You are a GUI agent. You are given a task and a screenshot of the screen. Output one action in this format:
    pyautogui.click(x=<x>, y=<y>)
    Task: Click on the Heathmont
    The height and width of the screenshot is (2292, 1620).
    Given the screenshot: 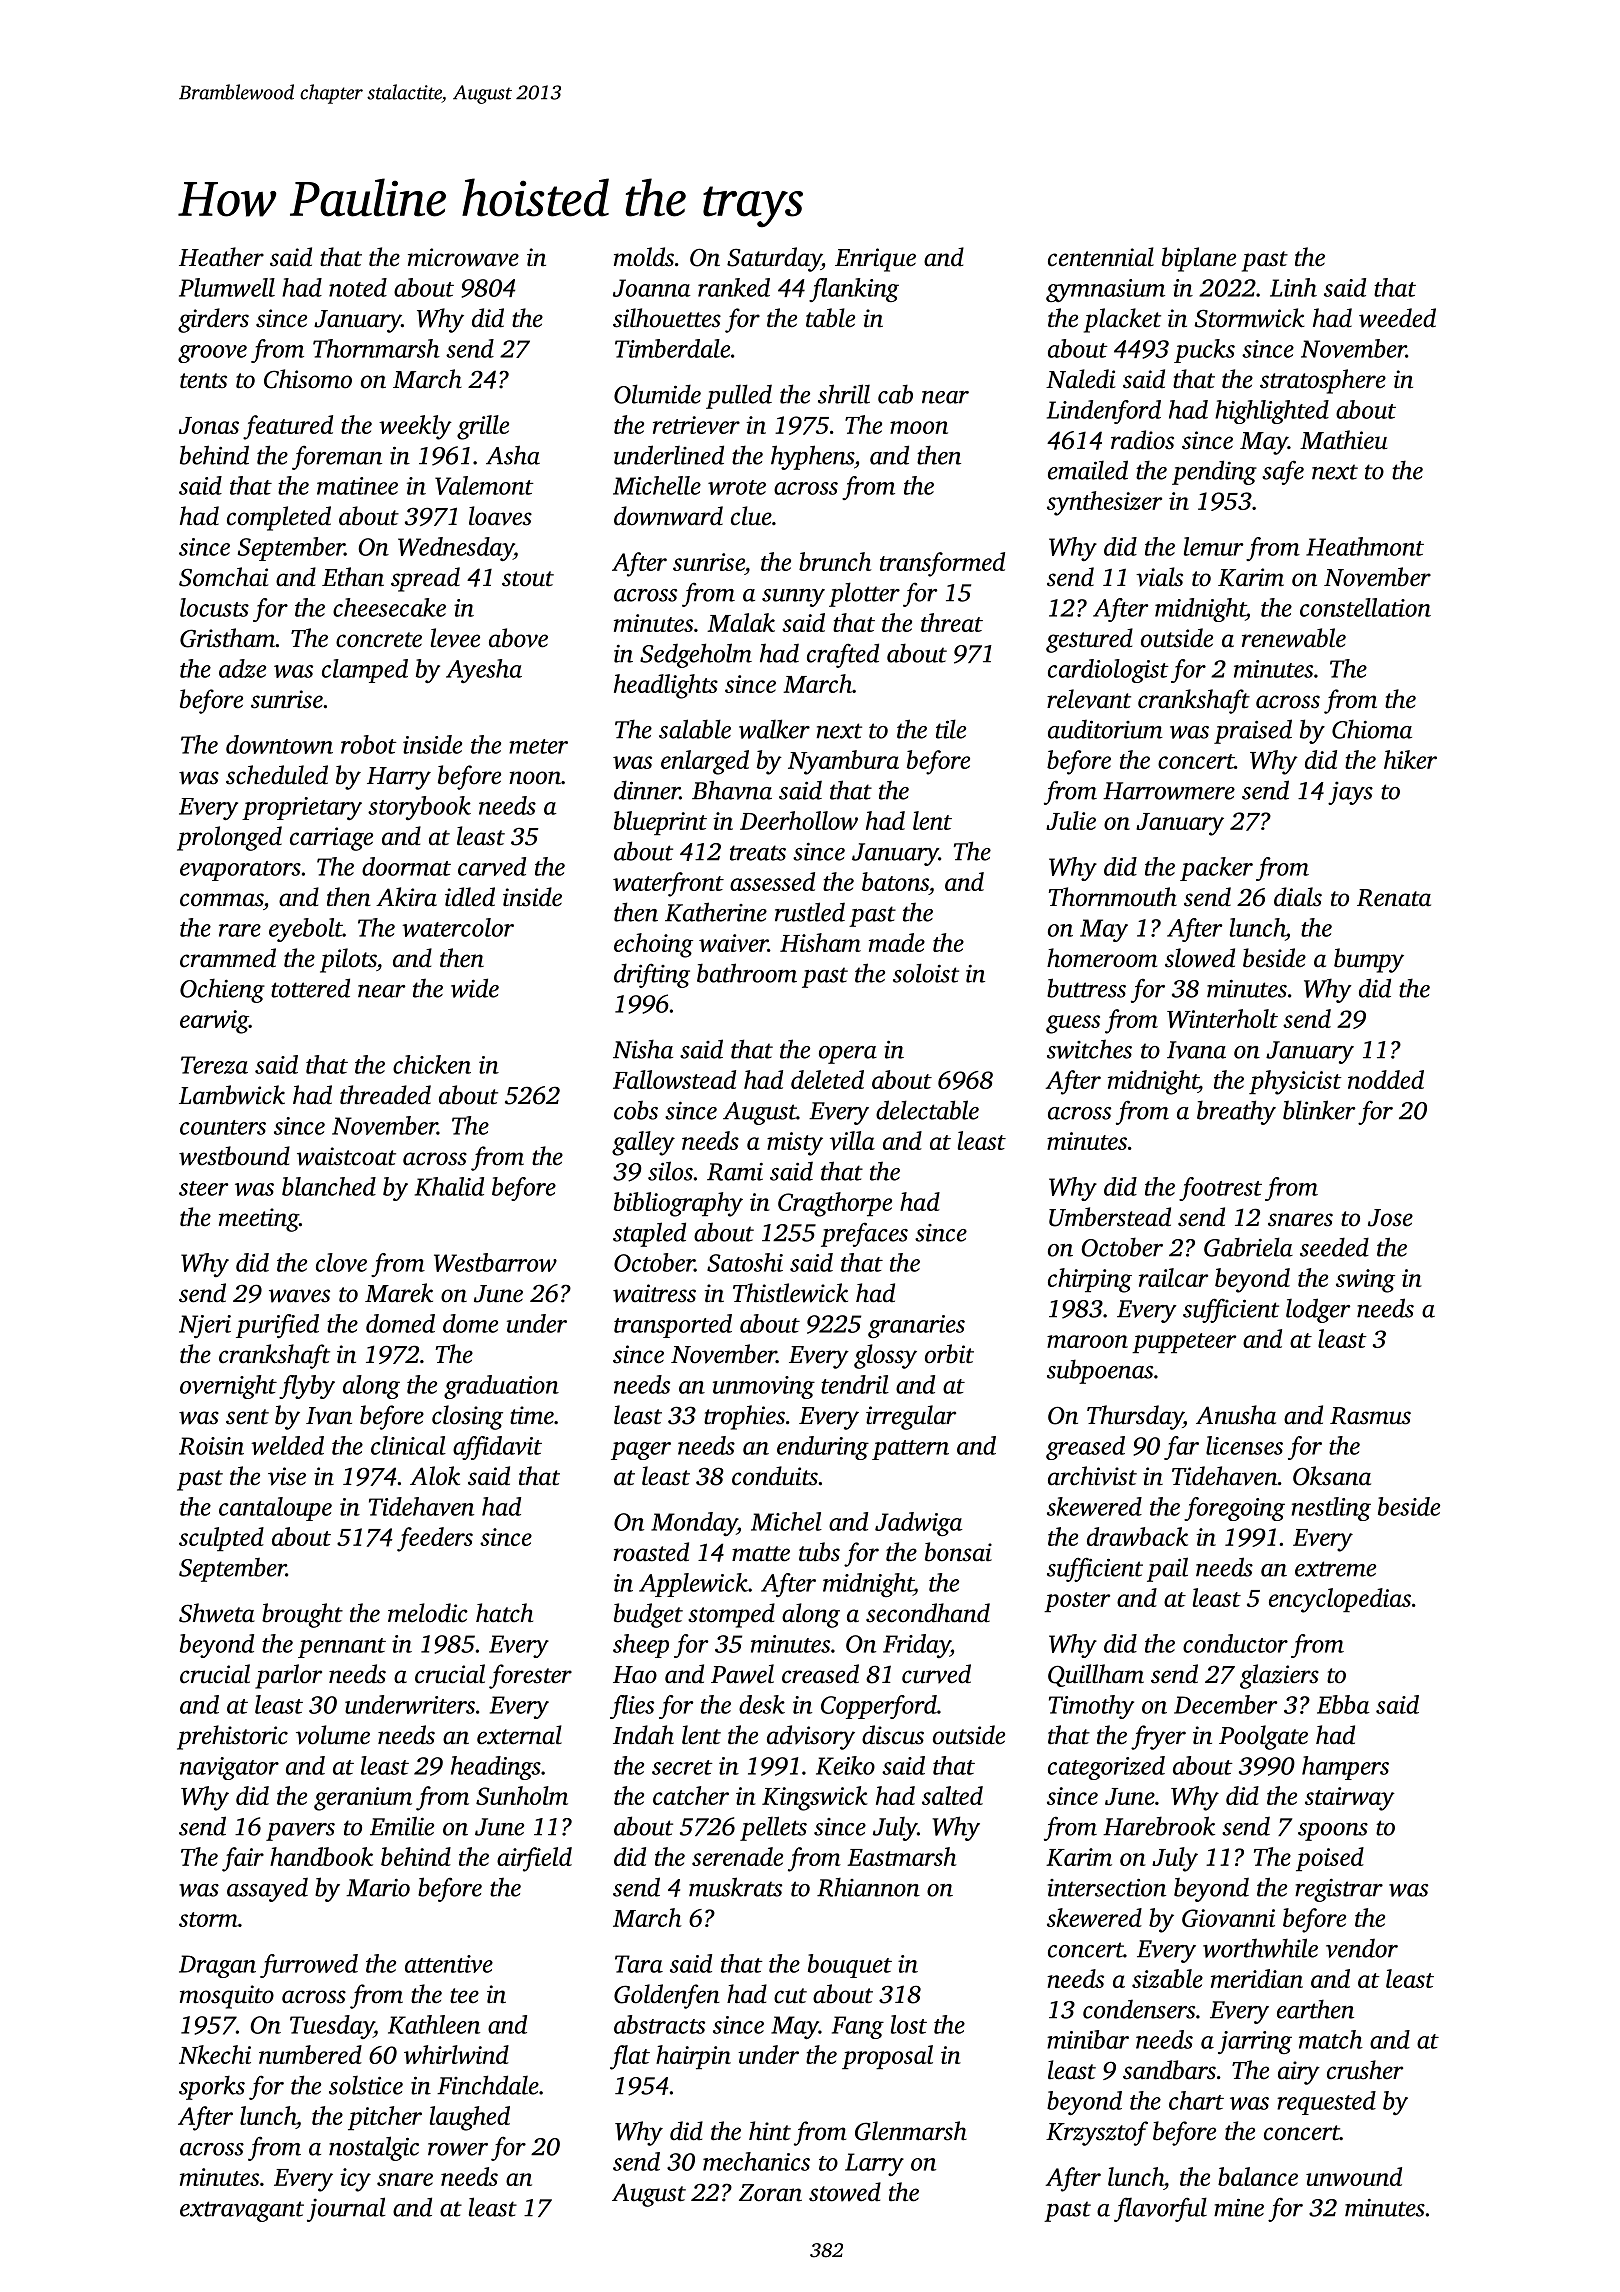 What is the action you would take?
    pyautogui.click(x=1365, y=546)
